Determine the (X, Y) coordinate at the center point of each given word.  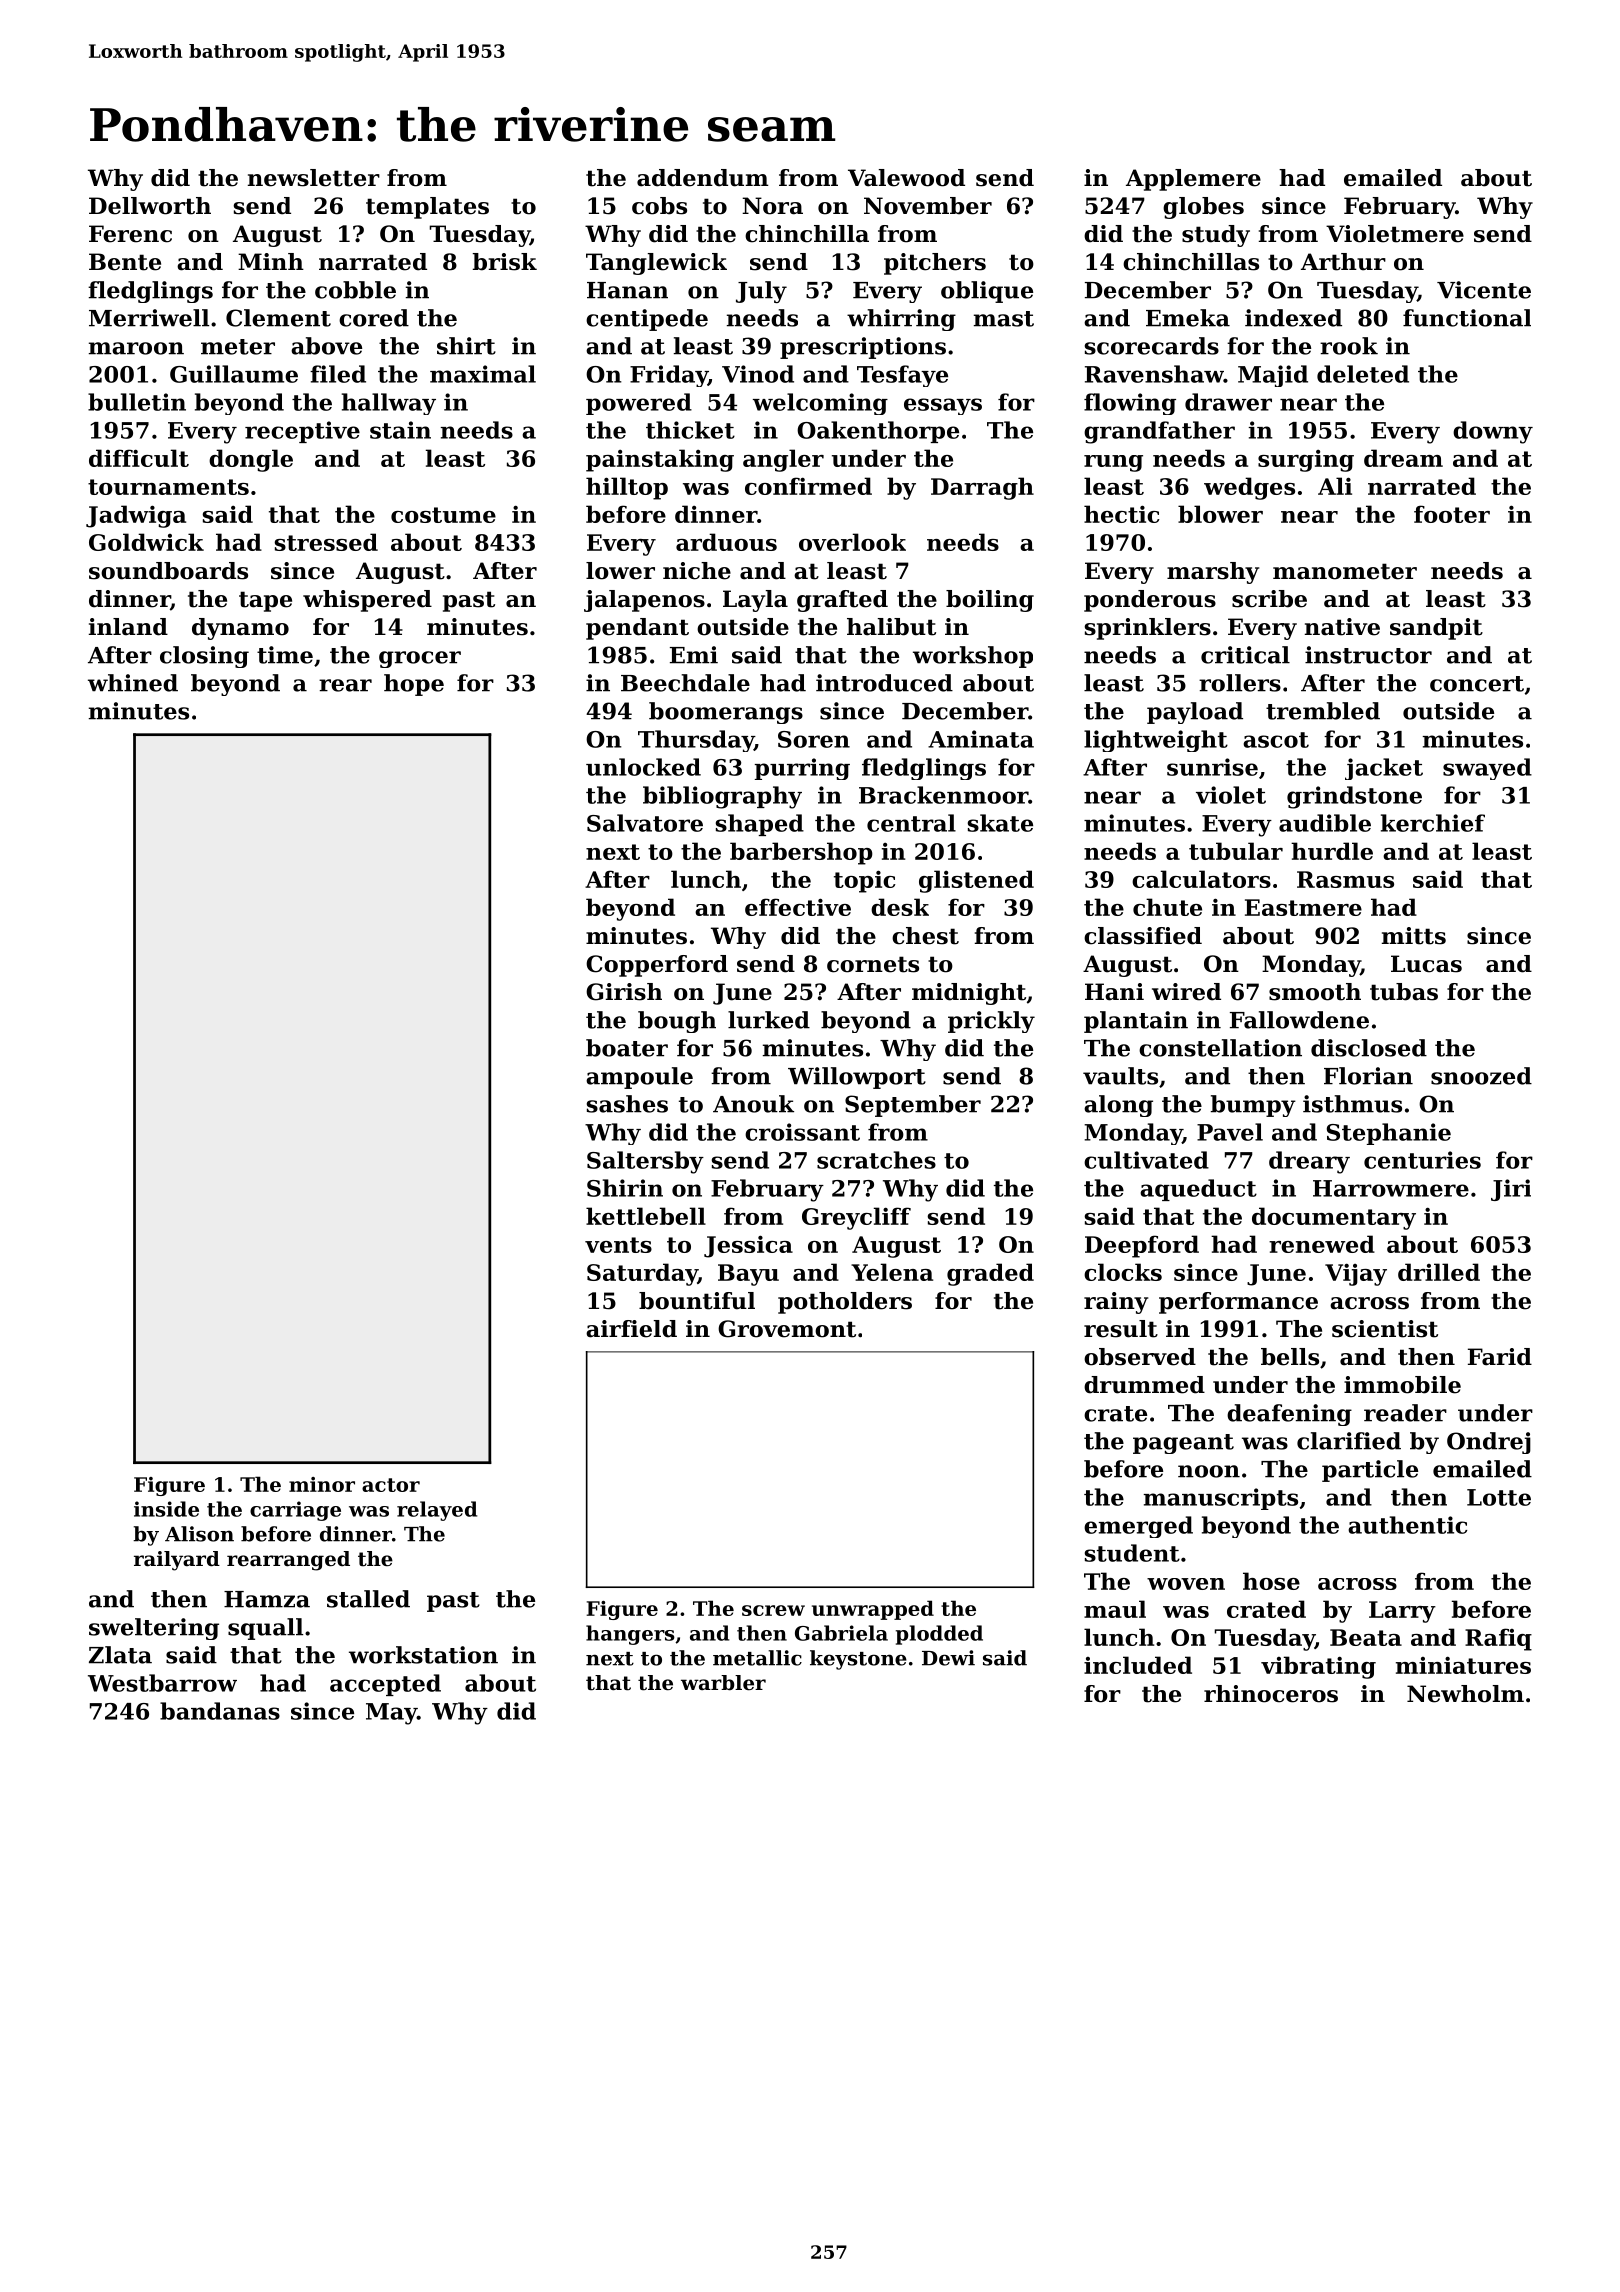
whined (133, 683)
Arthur (1343, 262)
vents (618, 1245)
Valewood (906, 178)
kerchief (1433, 823)
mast (1004, 319)
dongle (251, 460)
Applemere (1193, 180)
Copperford (657, 966)
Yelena (892, 1272)
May (391, 1714)
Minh (271, 261)
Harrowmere (1391, 1188)
